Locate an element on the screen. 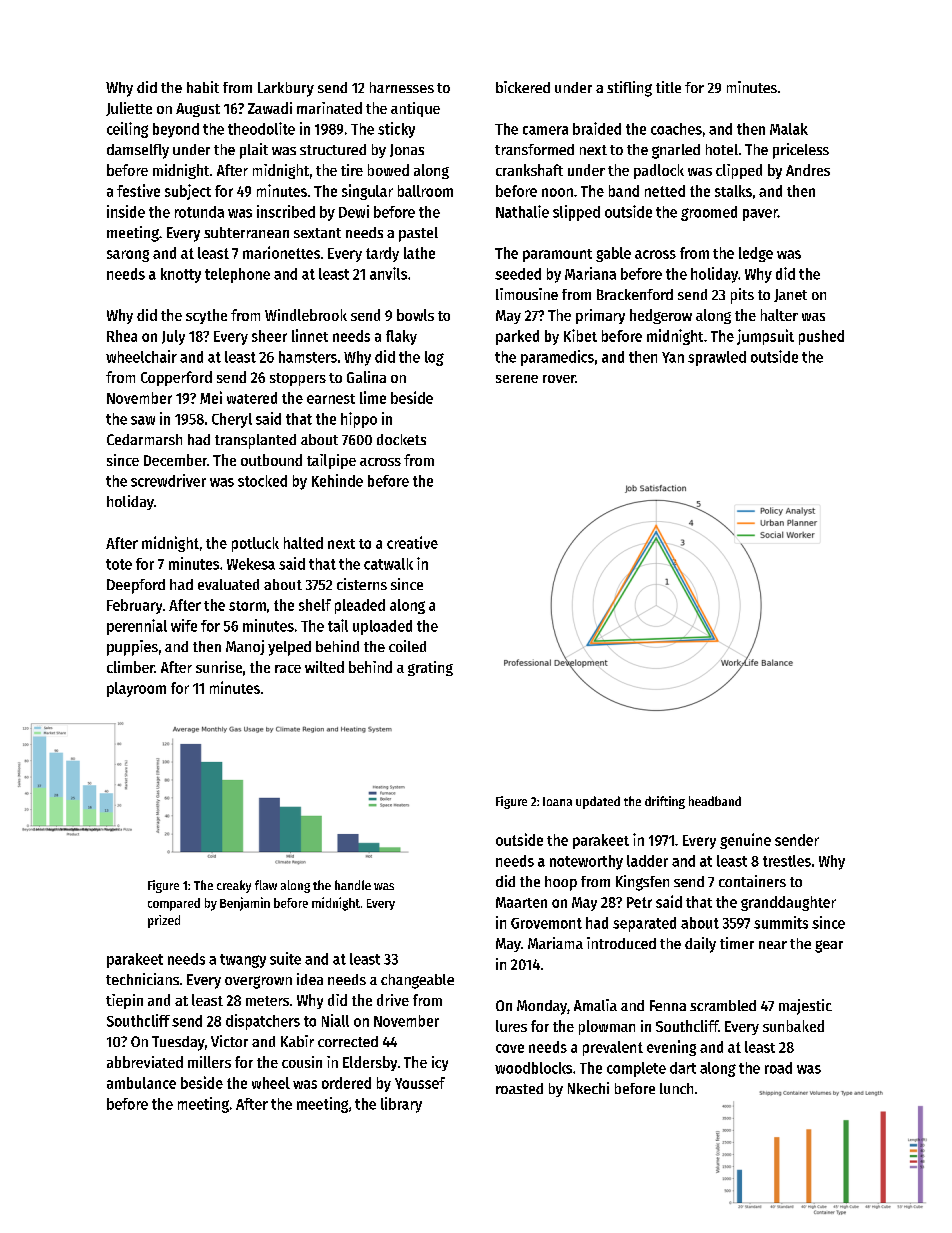 The height and width of the screenshot is (1233, 952). pushed is located at coordinates (821, 337).
